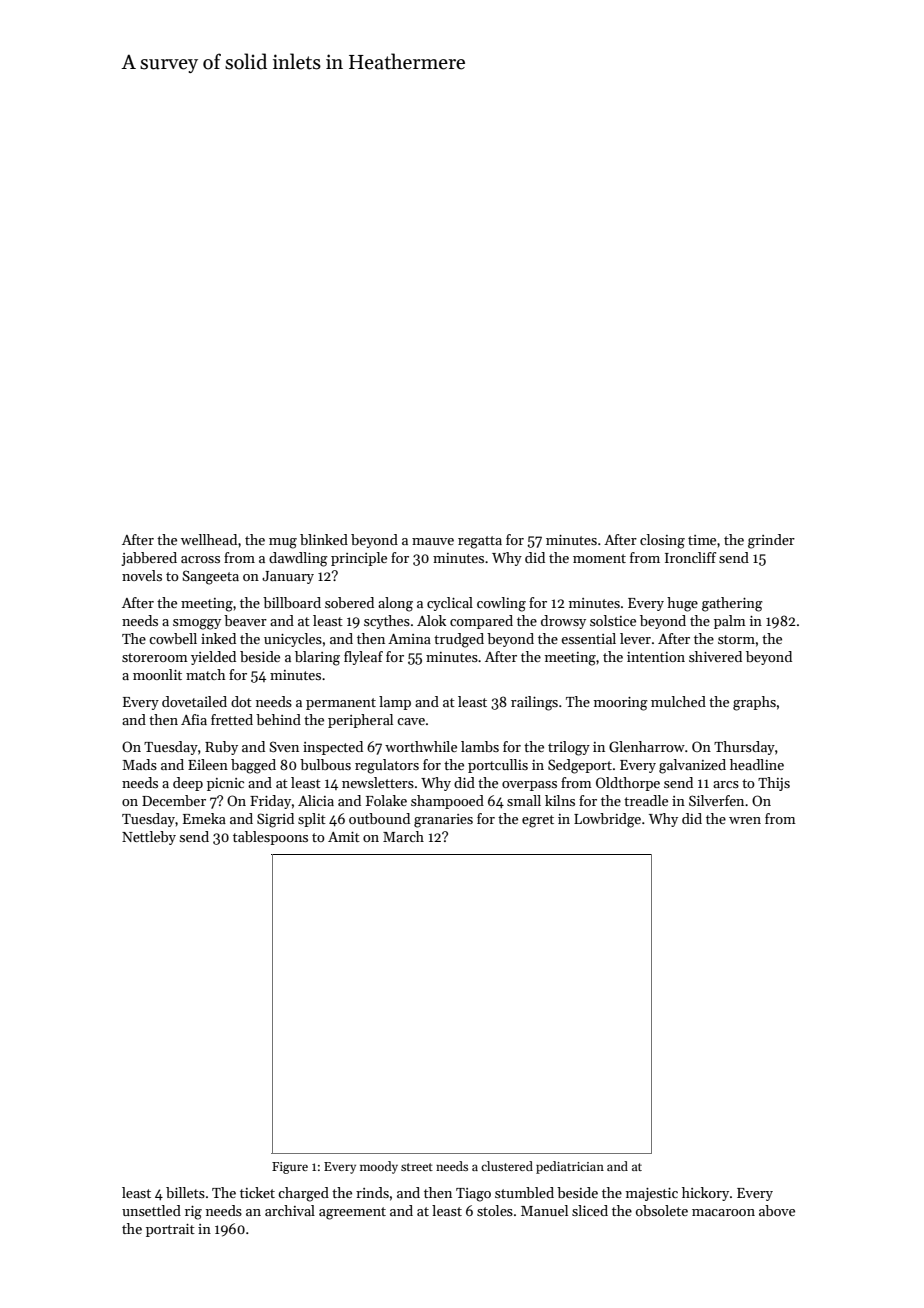 This screenshot has height=1308, width=924. Describe the element at coordinates (652, 1194) in the screenshot. I see `majestic` at that location.
